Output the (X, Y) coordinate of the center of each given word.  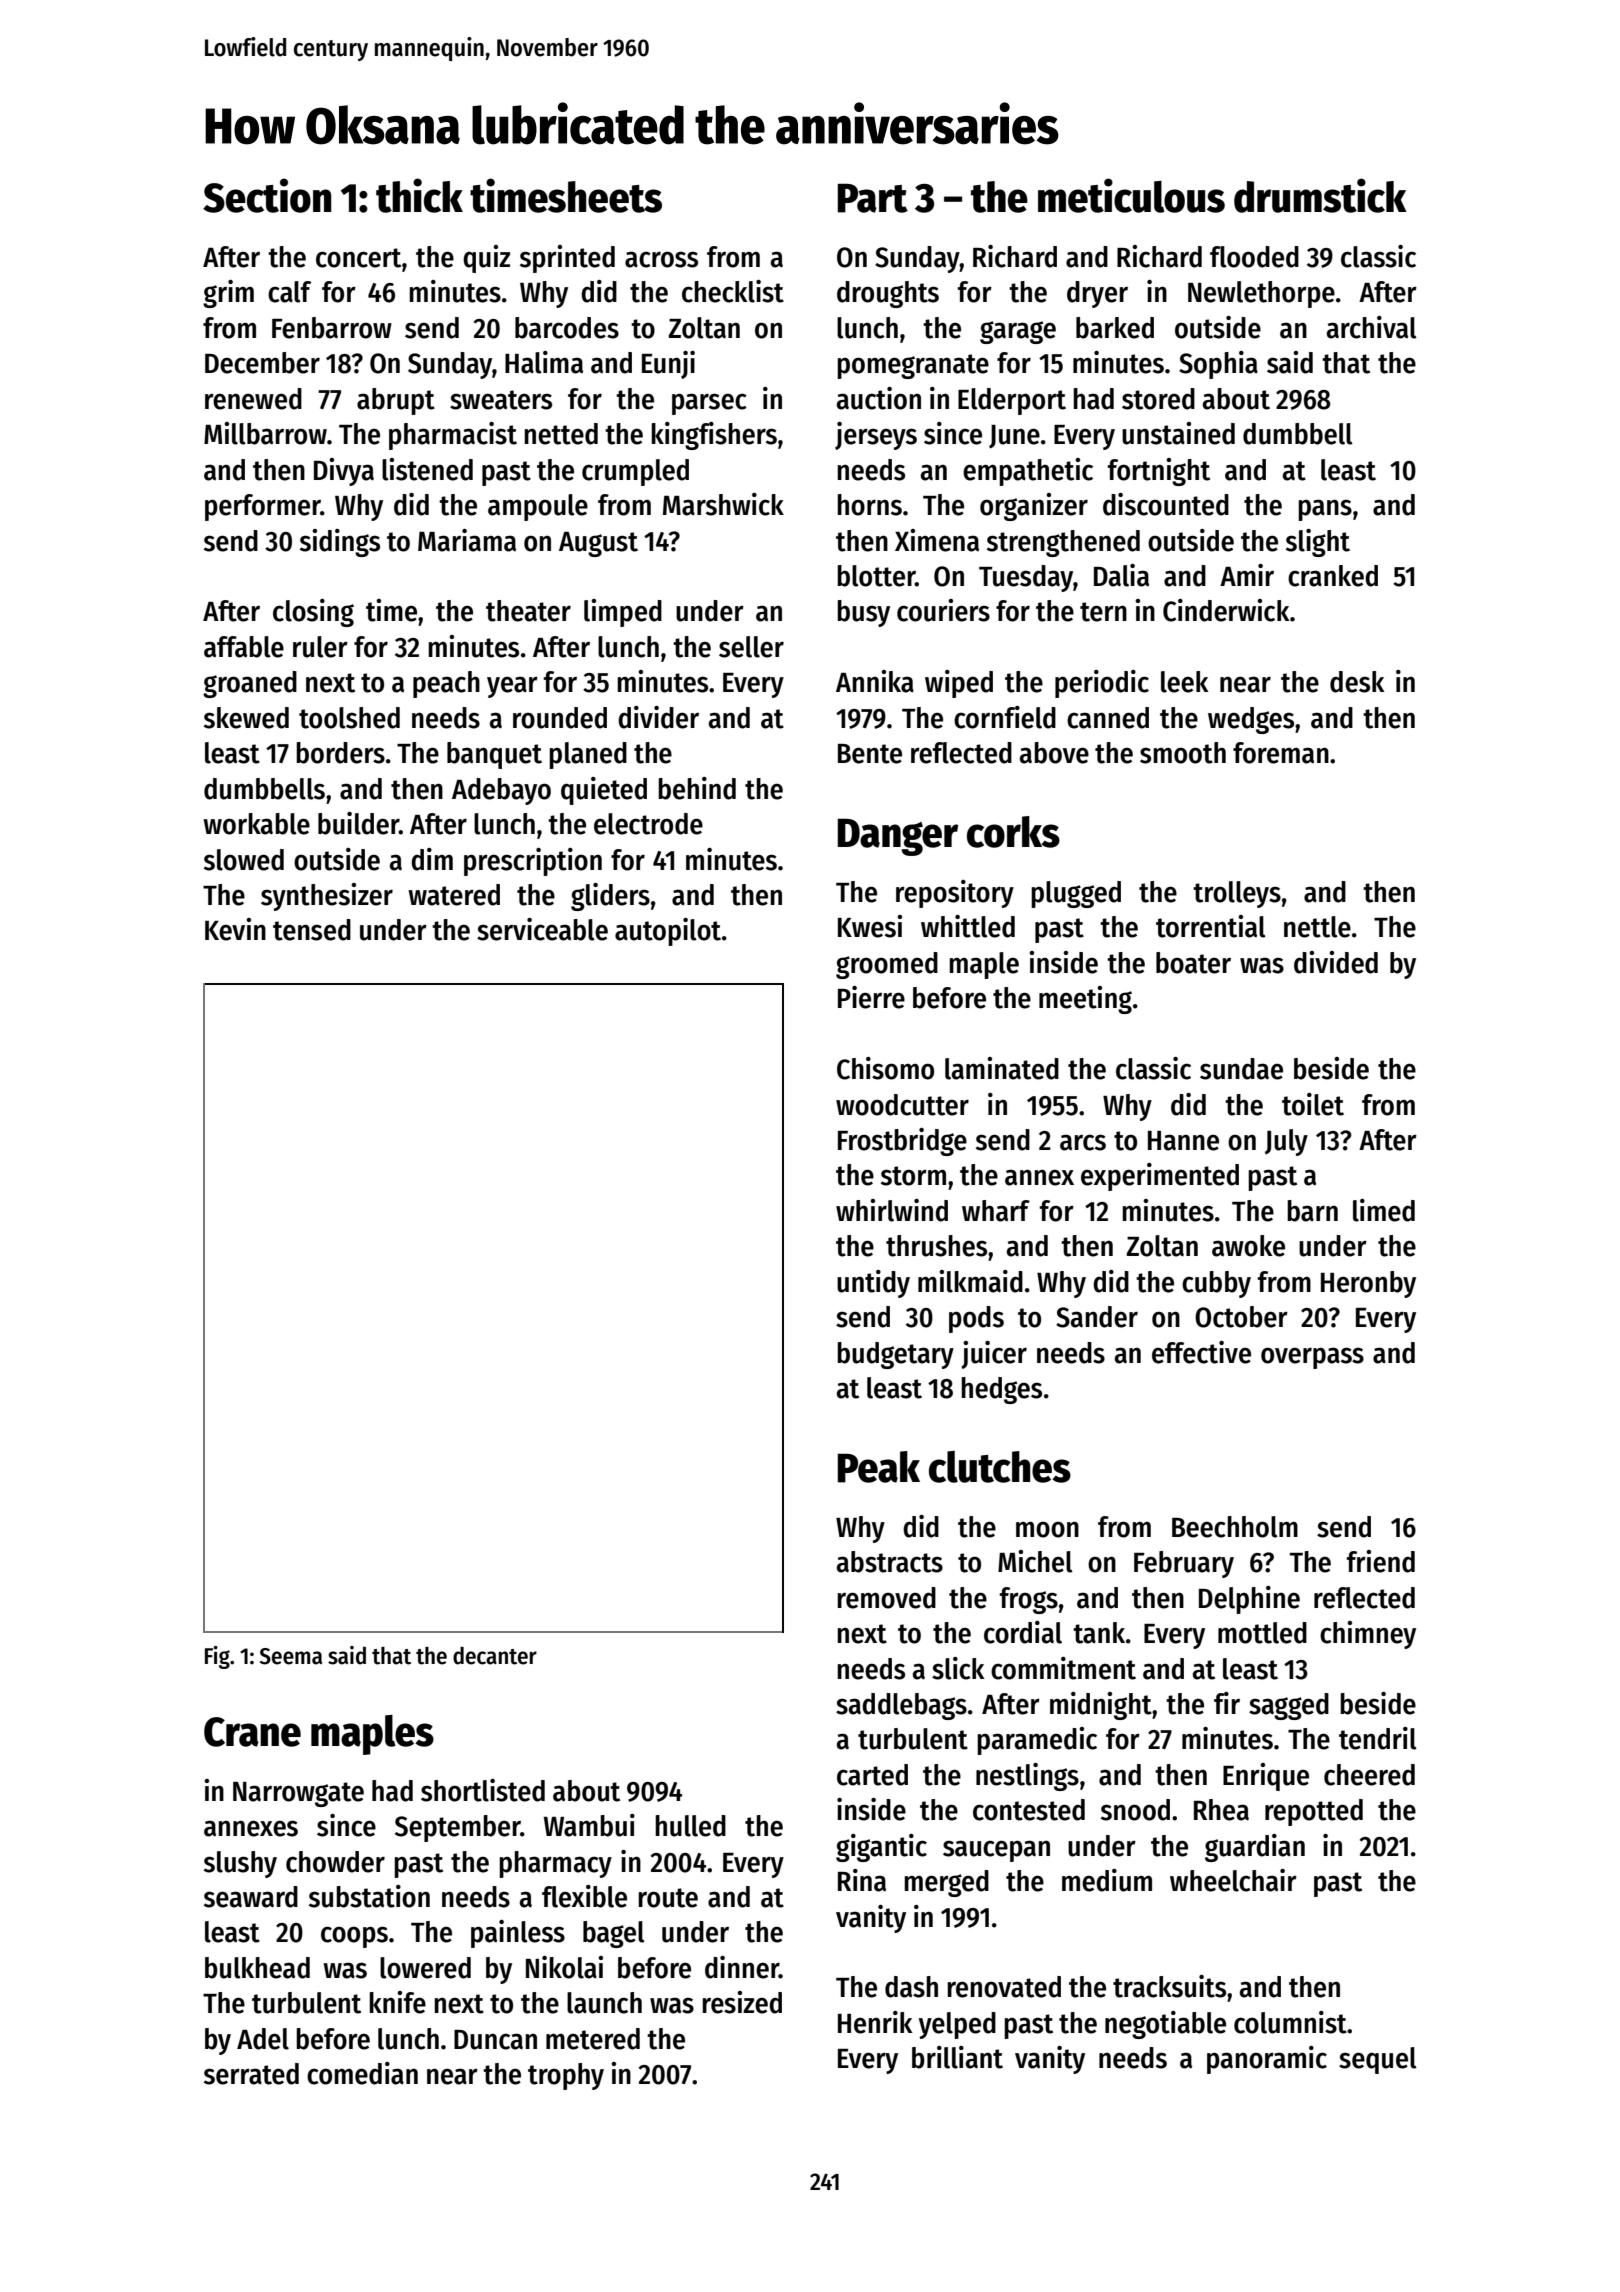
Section (267, 195)
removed (886, 1598)
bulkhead (257, 1968)
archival (1372, 327)
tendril (1378, 1738)
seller (751, 647)
